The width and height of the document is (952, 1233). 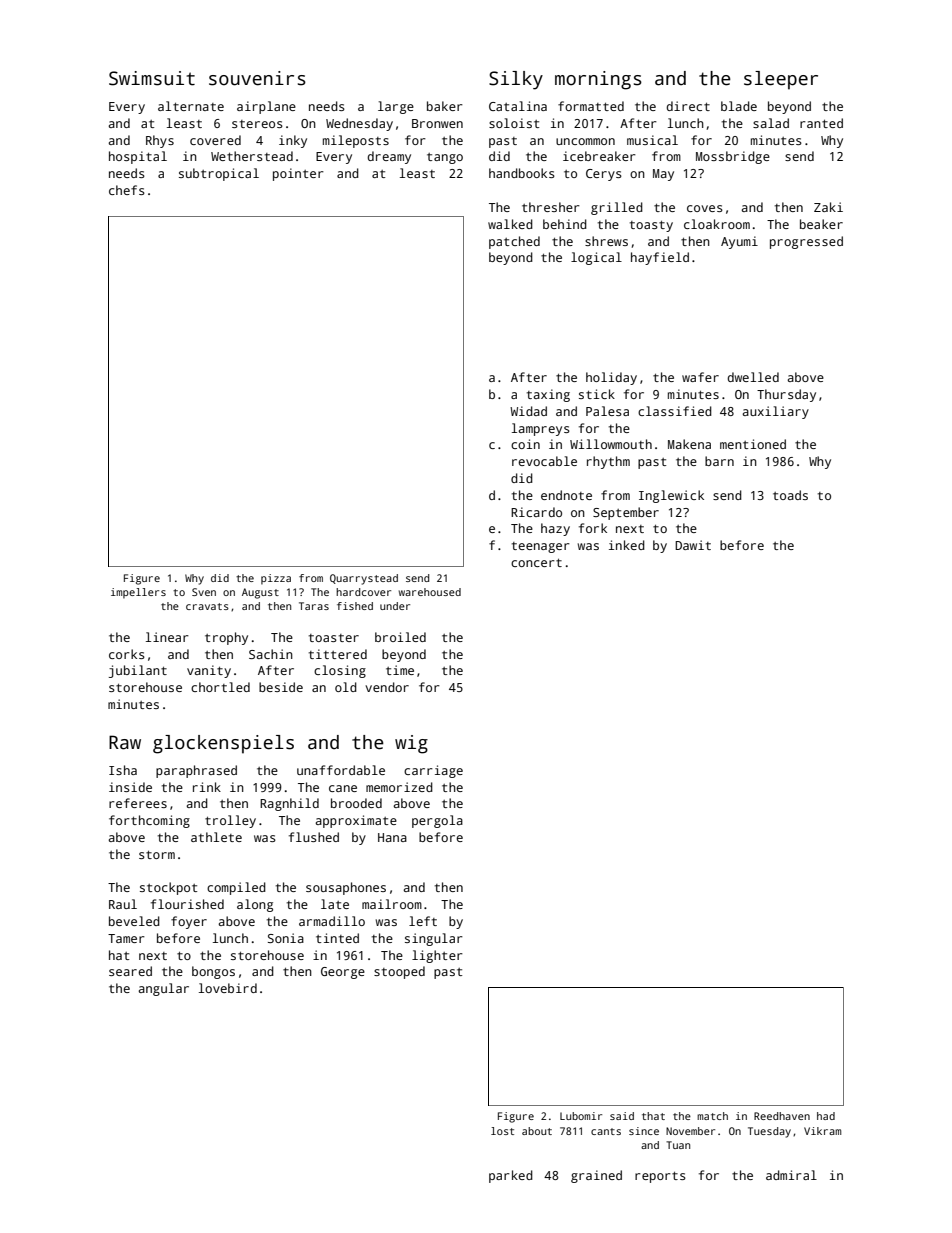 What do you see at coordinates (739, 242) in the document?
I see `Ayumi` at bounding box center [739, 242].
